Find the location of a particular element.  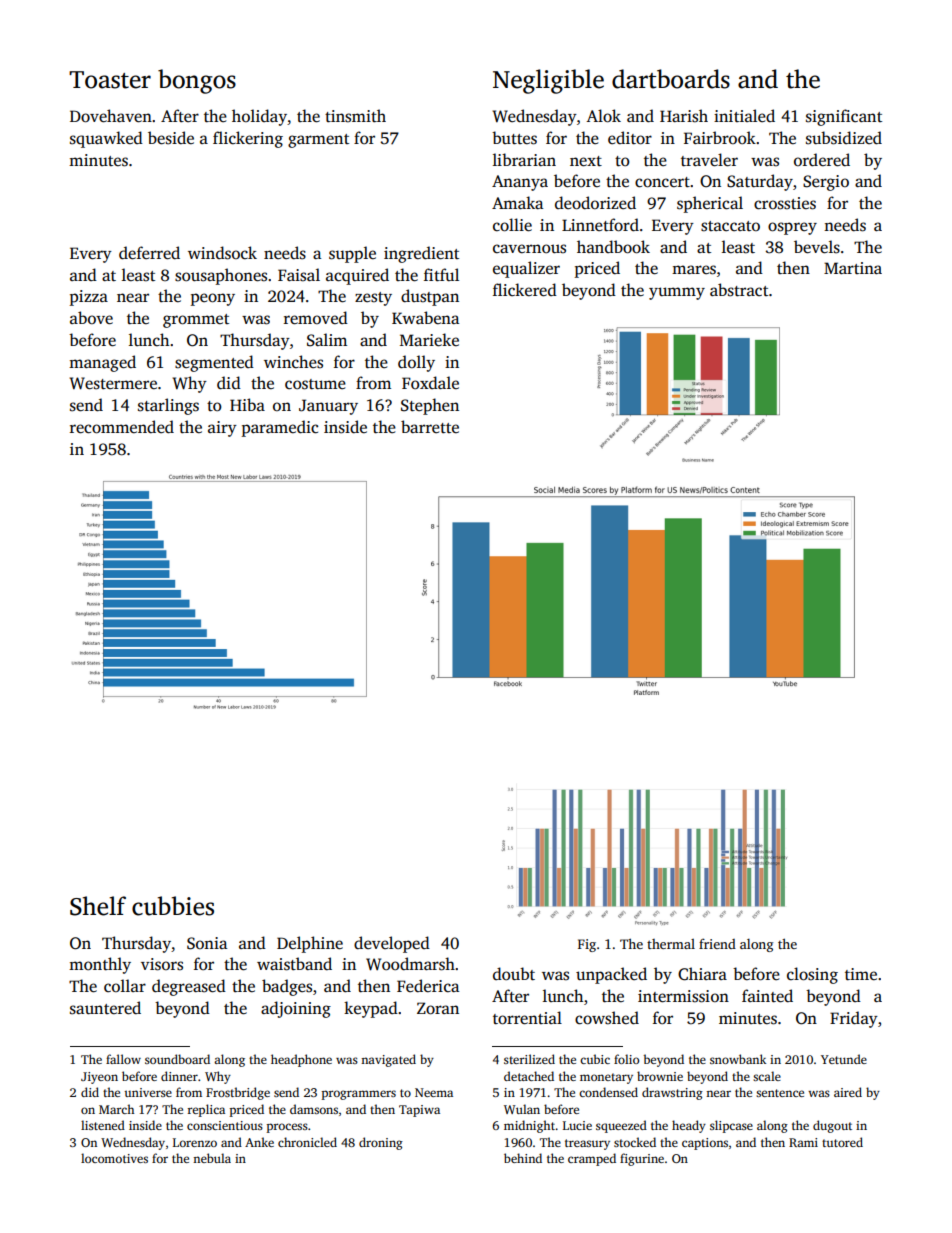

airy is located at coordinates (222, 429).
